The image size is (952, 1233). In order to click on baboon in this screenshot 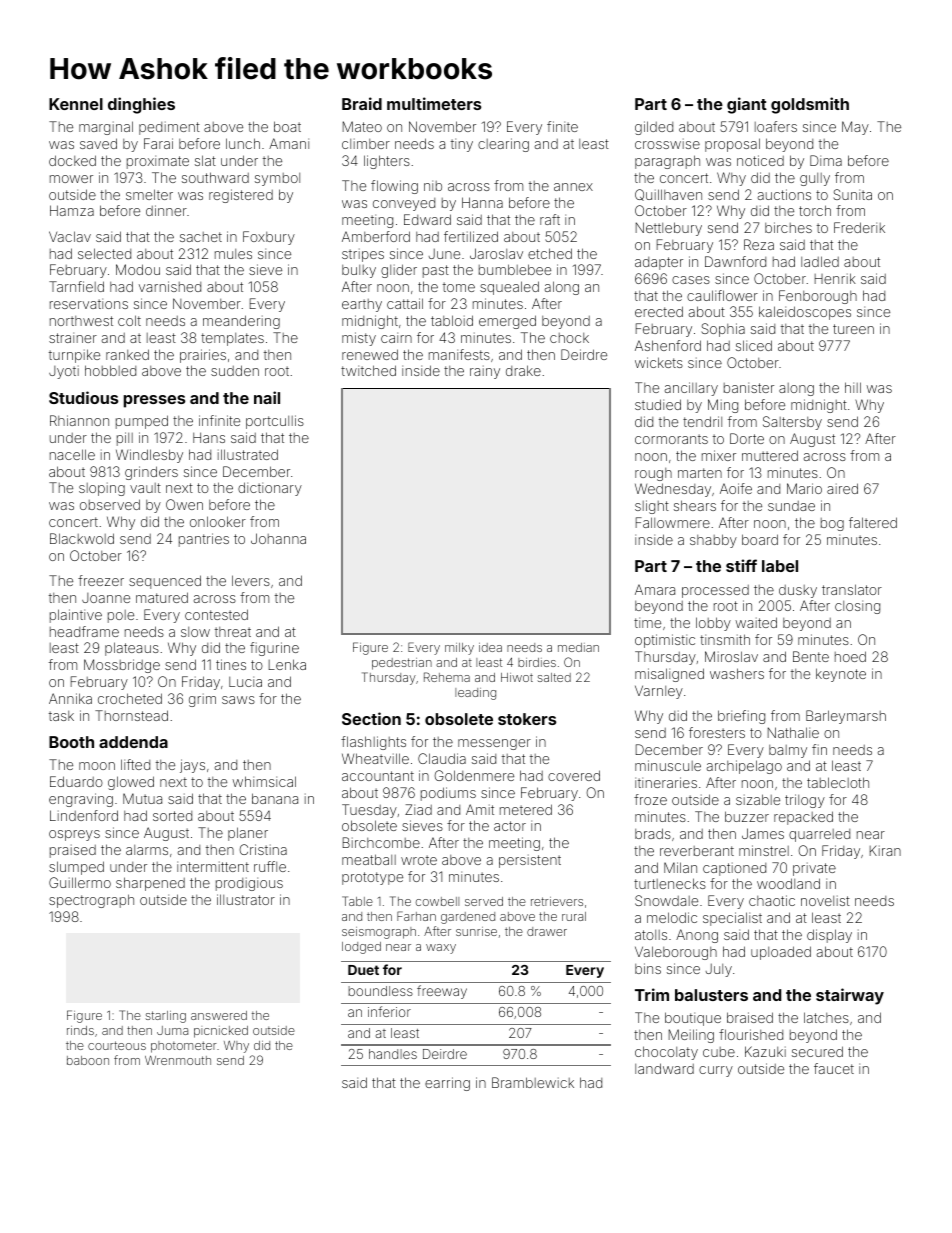, I will do `click(88, 1060)`.
